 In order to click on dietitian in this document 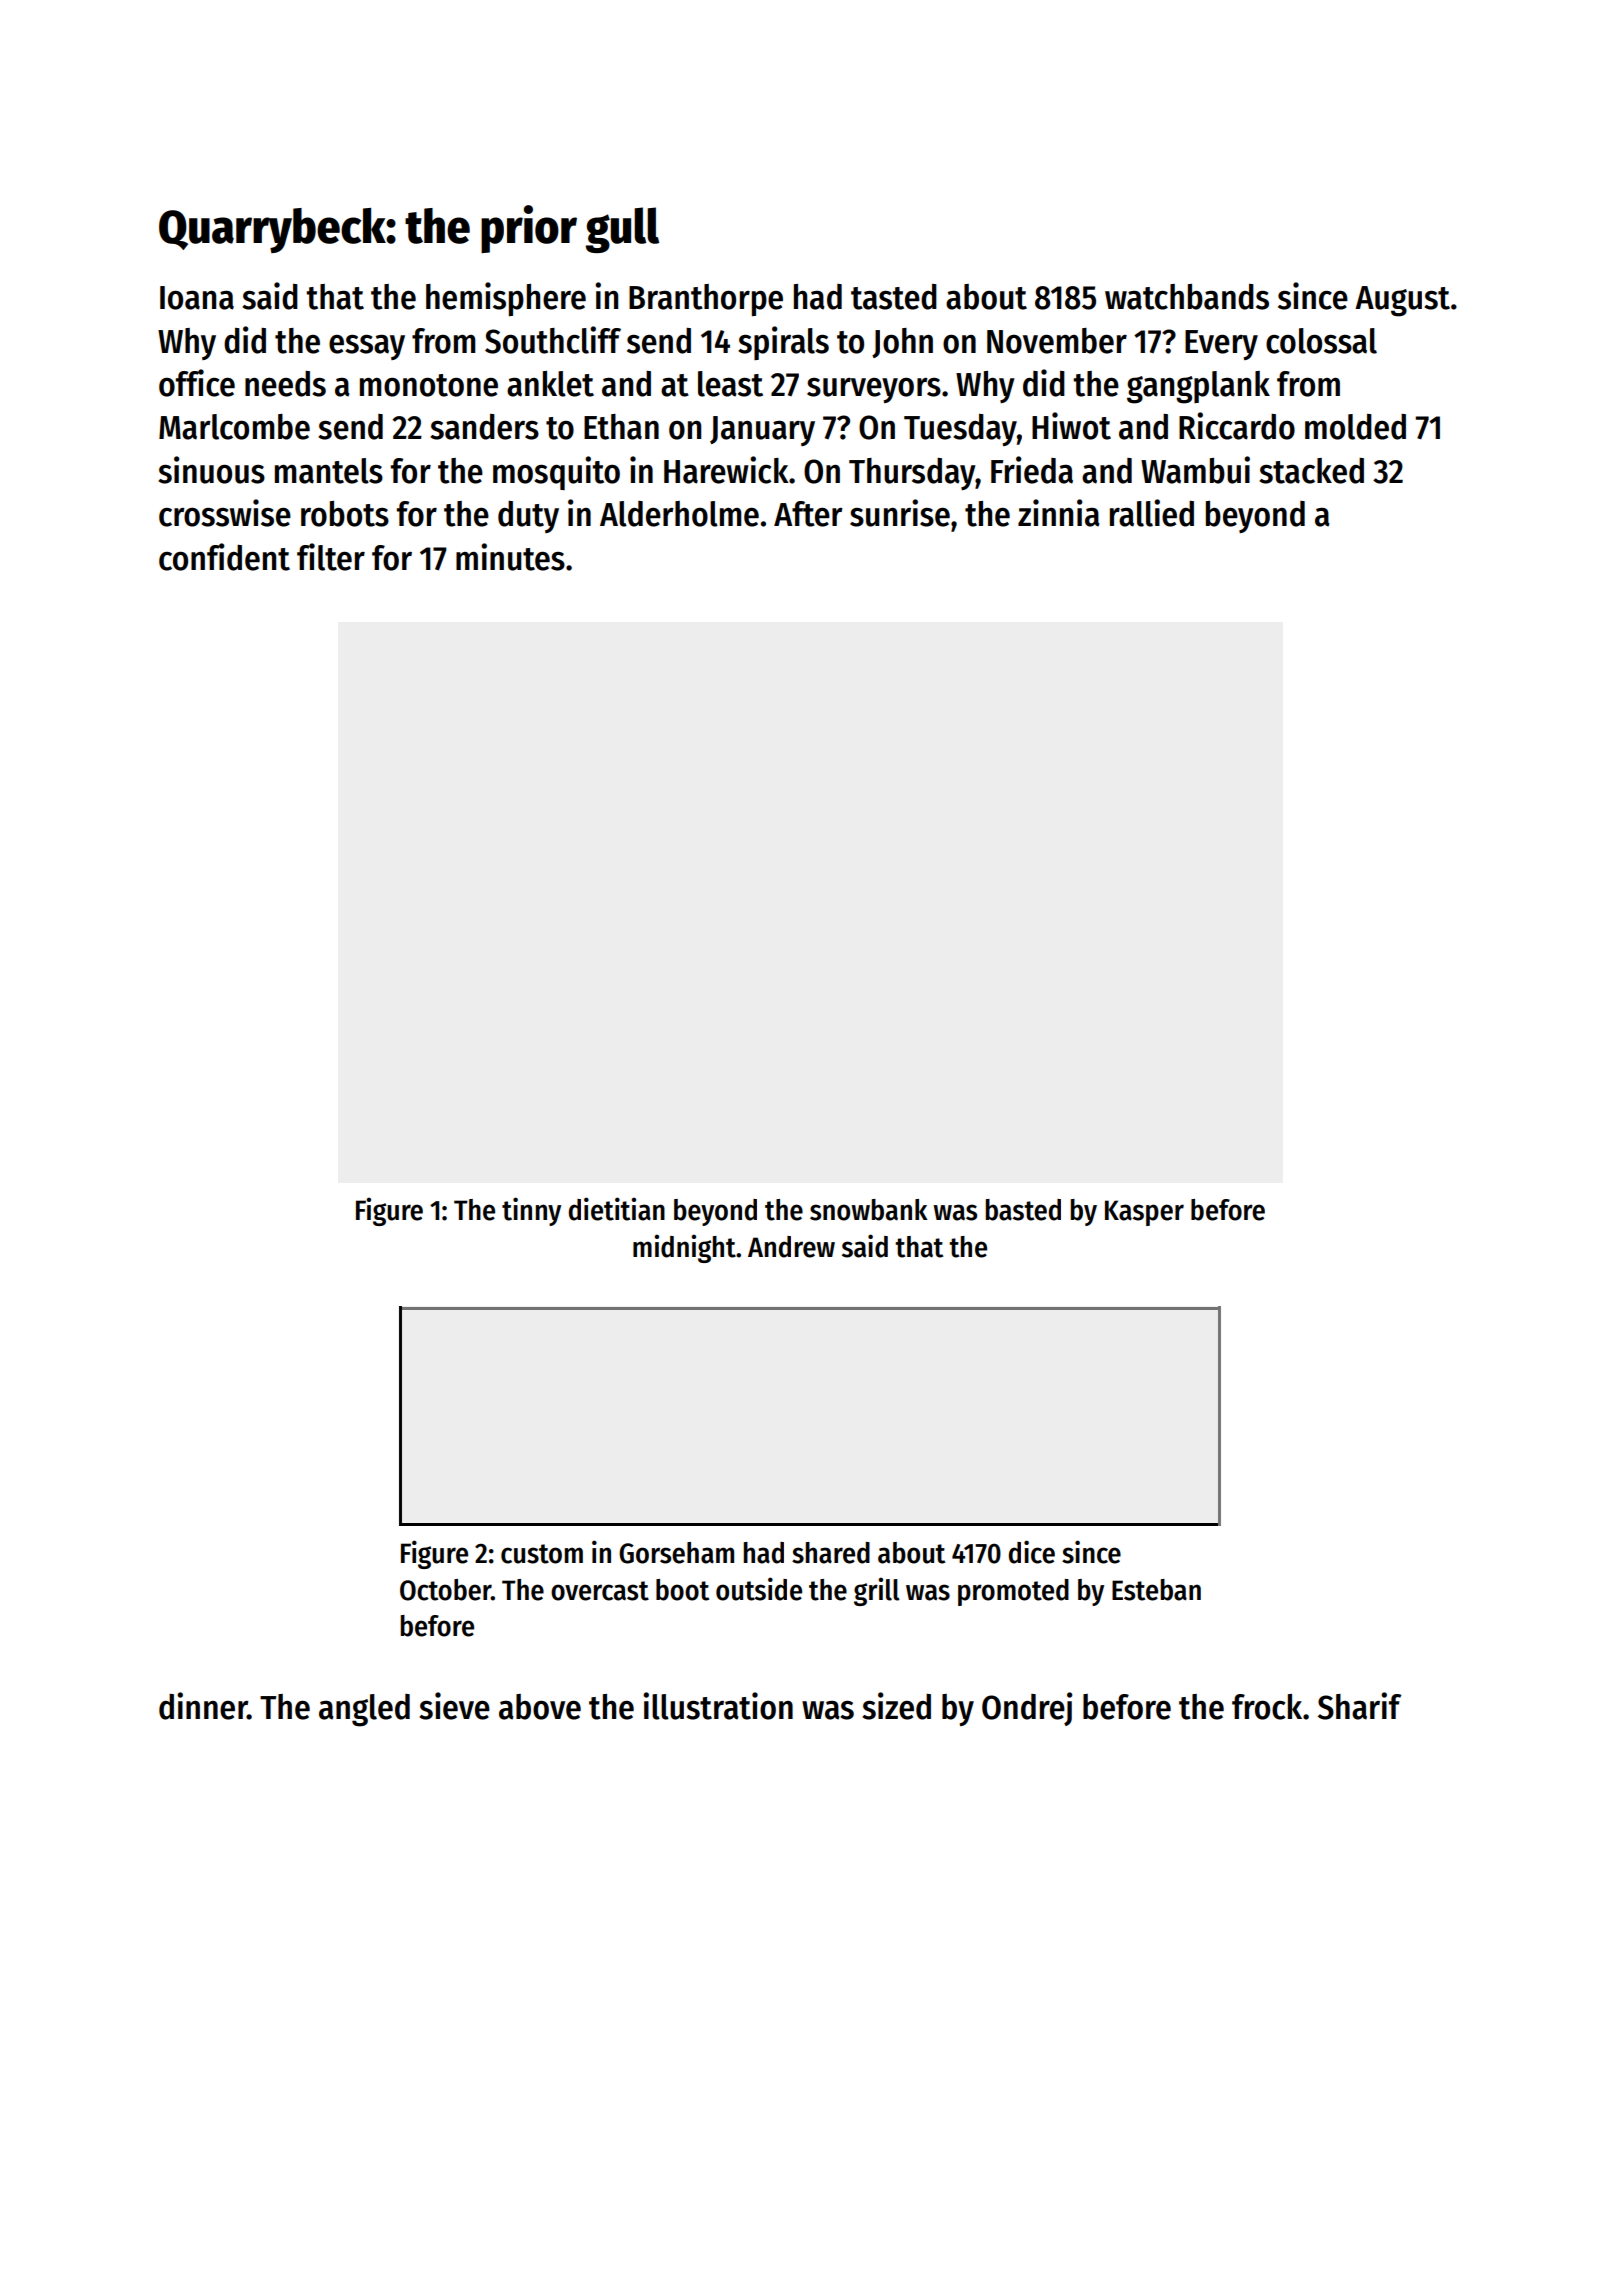, I will do `click(616, 1209)`.
